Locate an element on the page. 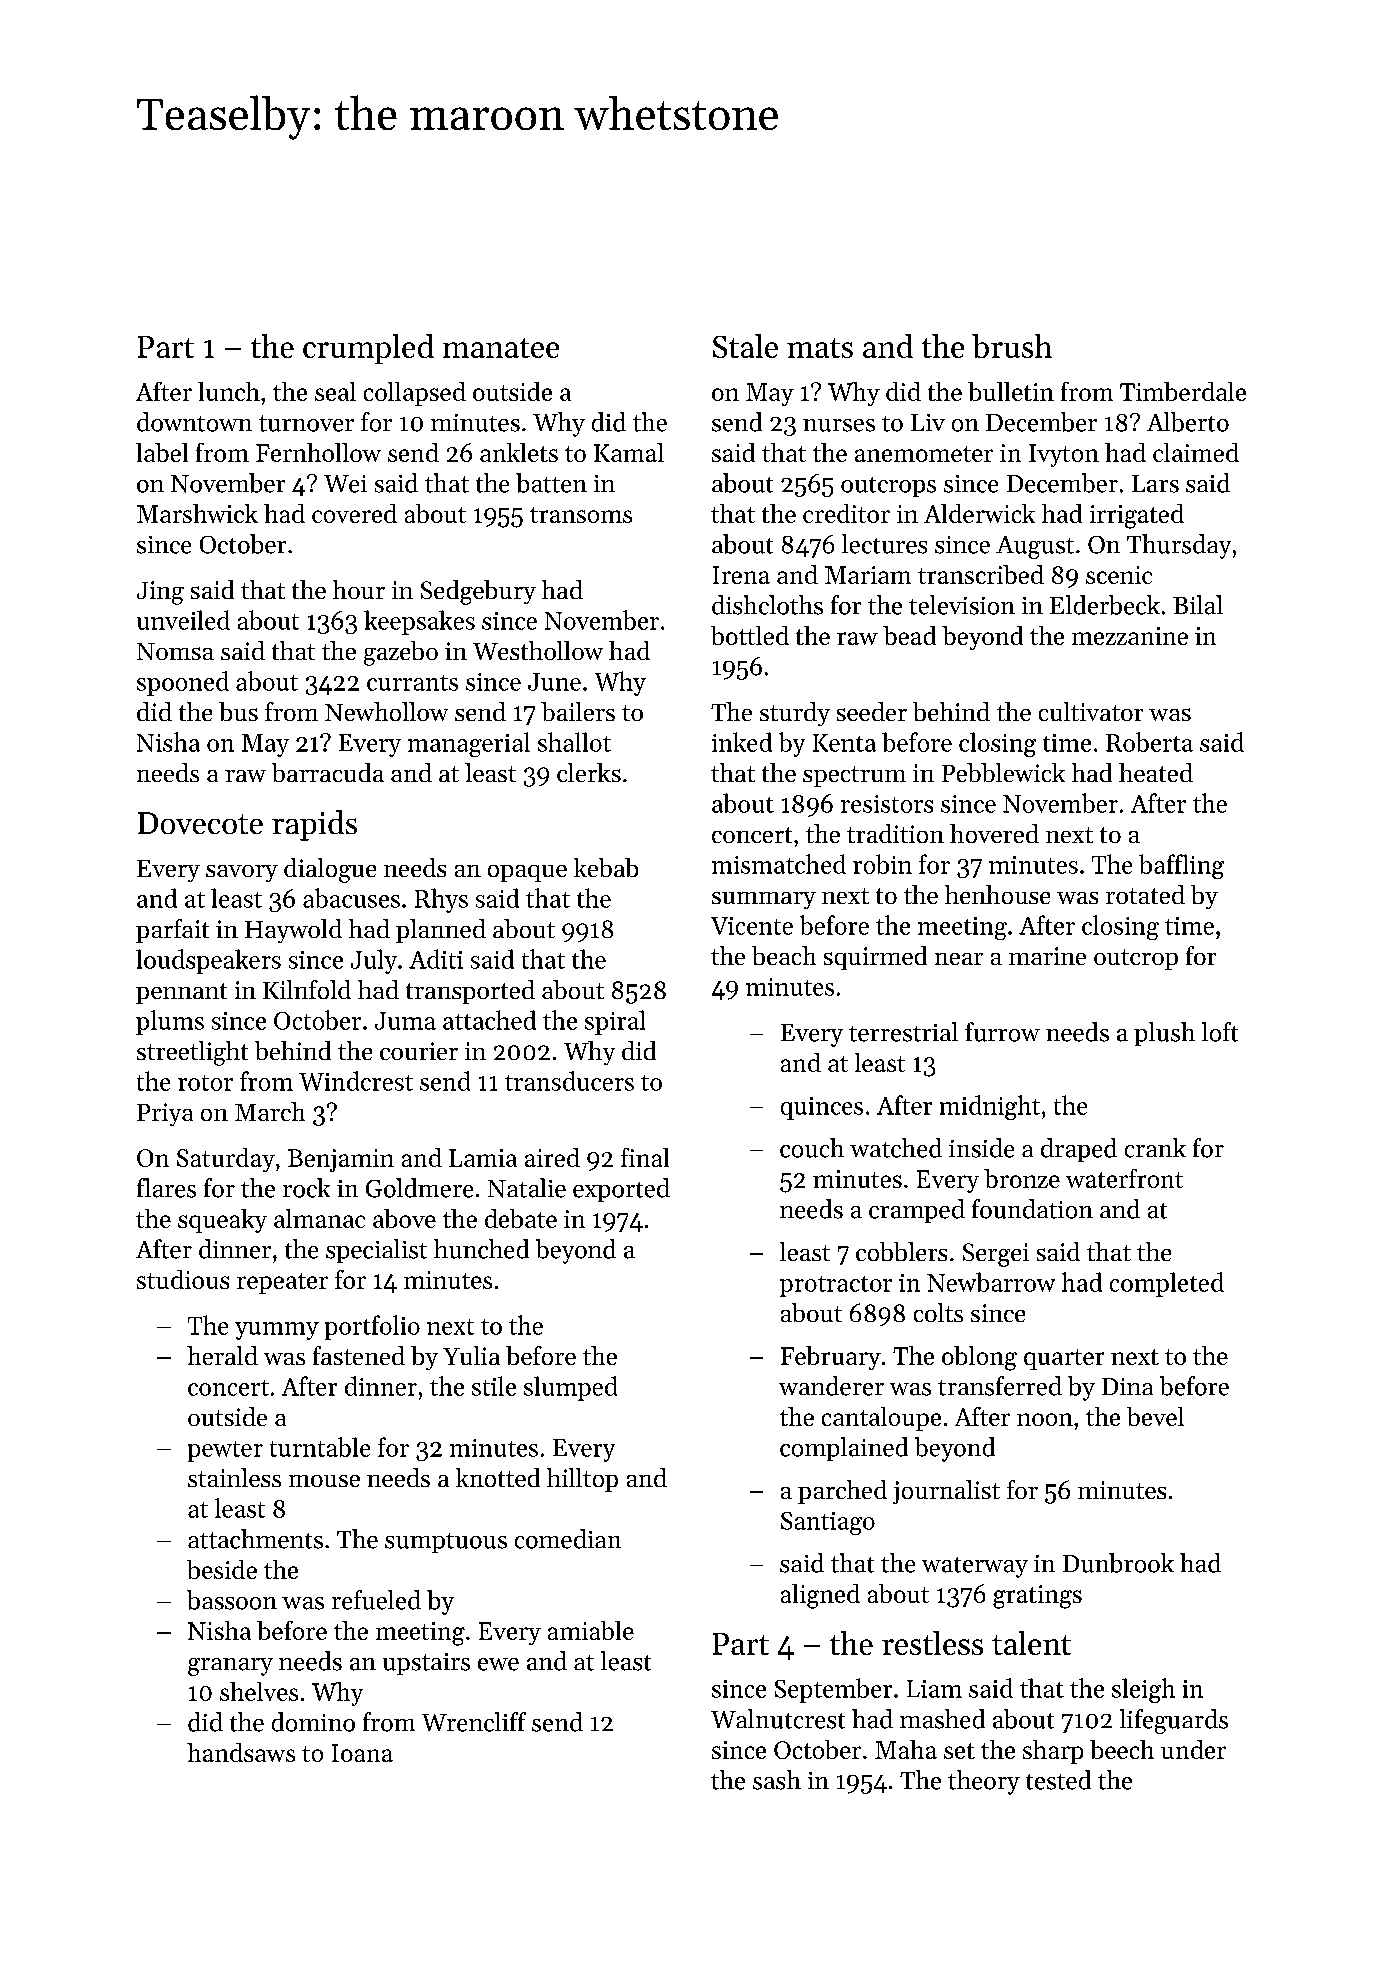  wanderer is located at coordinates (831, 1386).
